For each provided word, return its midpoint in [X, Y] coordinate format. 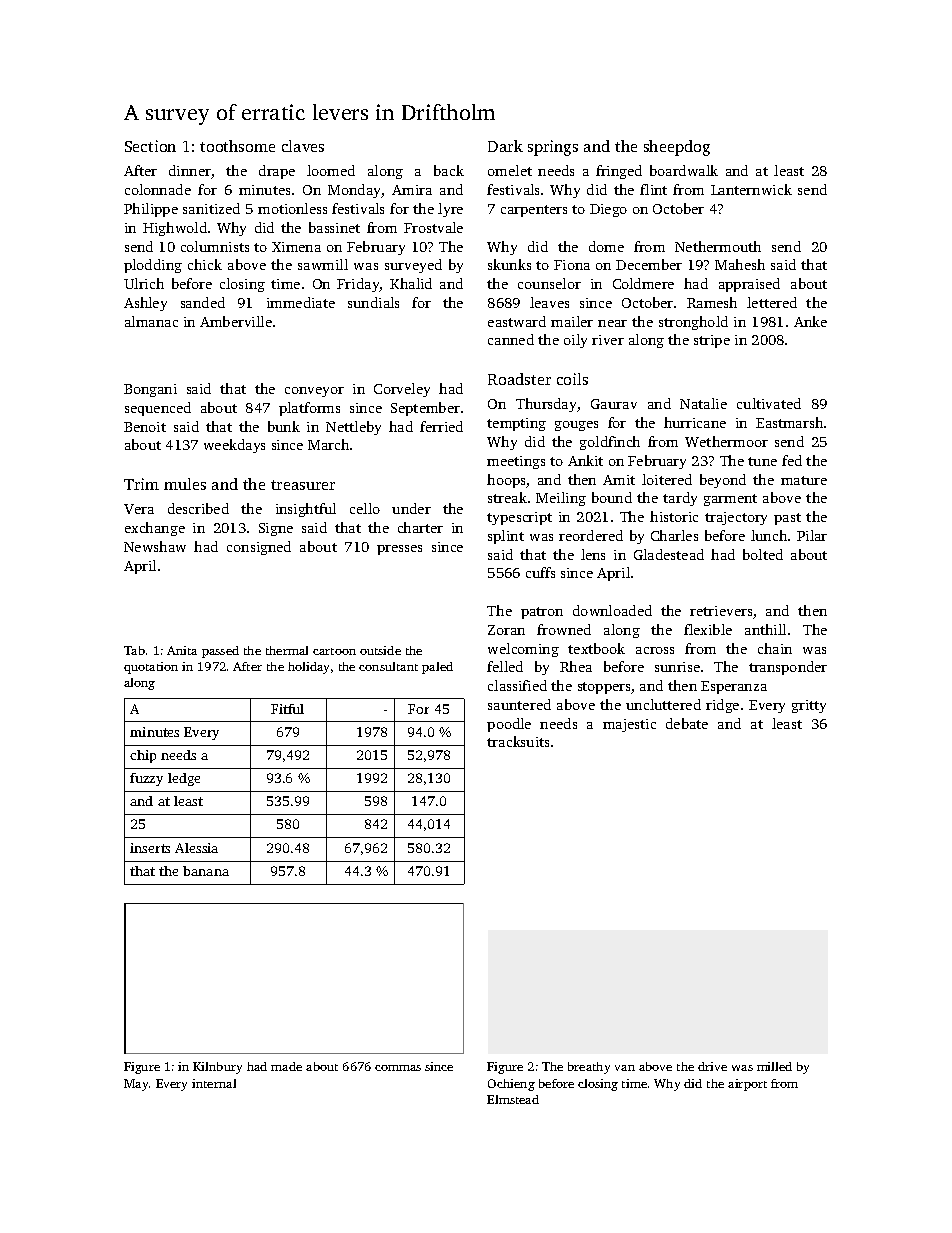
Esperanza [734, 687]
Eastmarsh [789, 422]
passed [220, 652]
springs [553, 148]
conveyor [314, 392]
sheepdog [677, 148]
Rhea [576, 666]
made [286, 1066]
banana [206, 871]
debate [687, 723]
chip [143, 756]
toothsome [237, 146]
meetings [516, 462]
